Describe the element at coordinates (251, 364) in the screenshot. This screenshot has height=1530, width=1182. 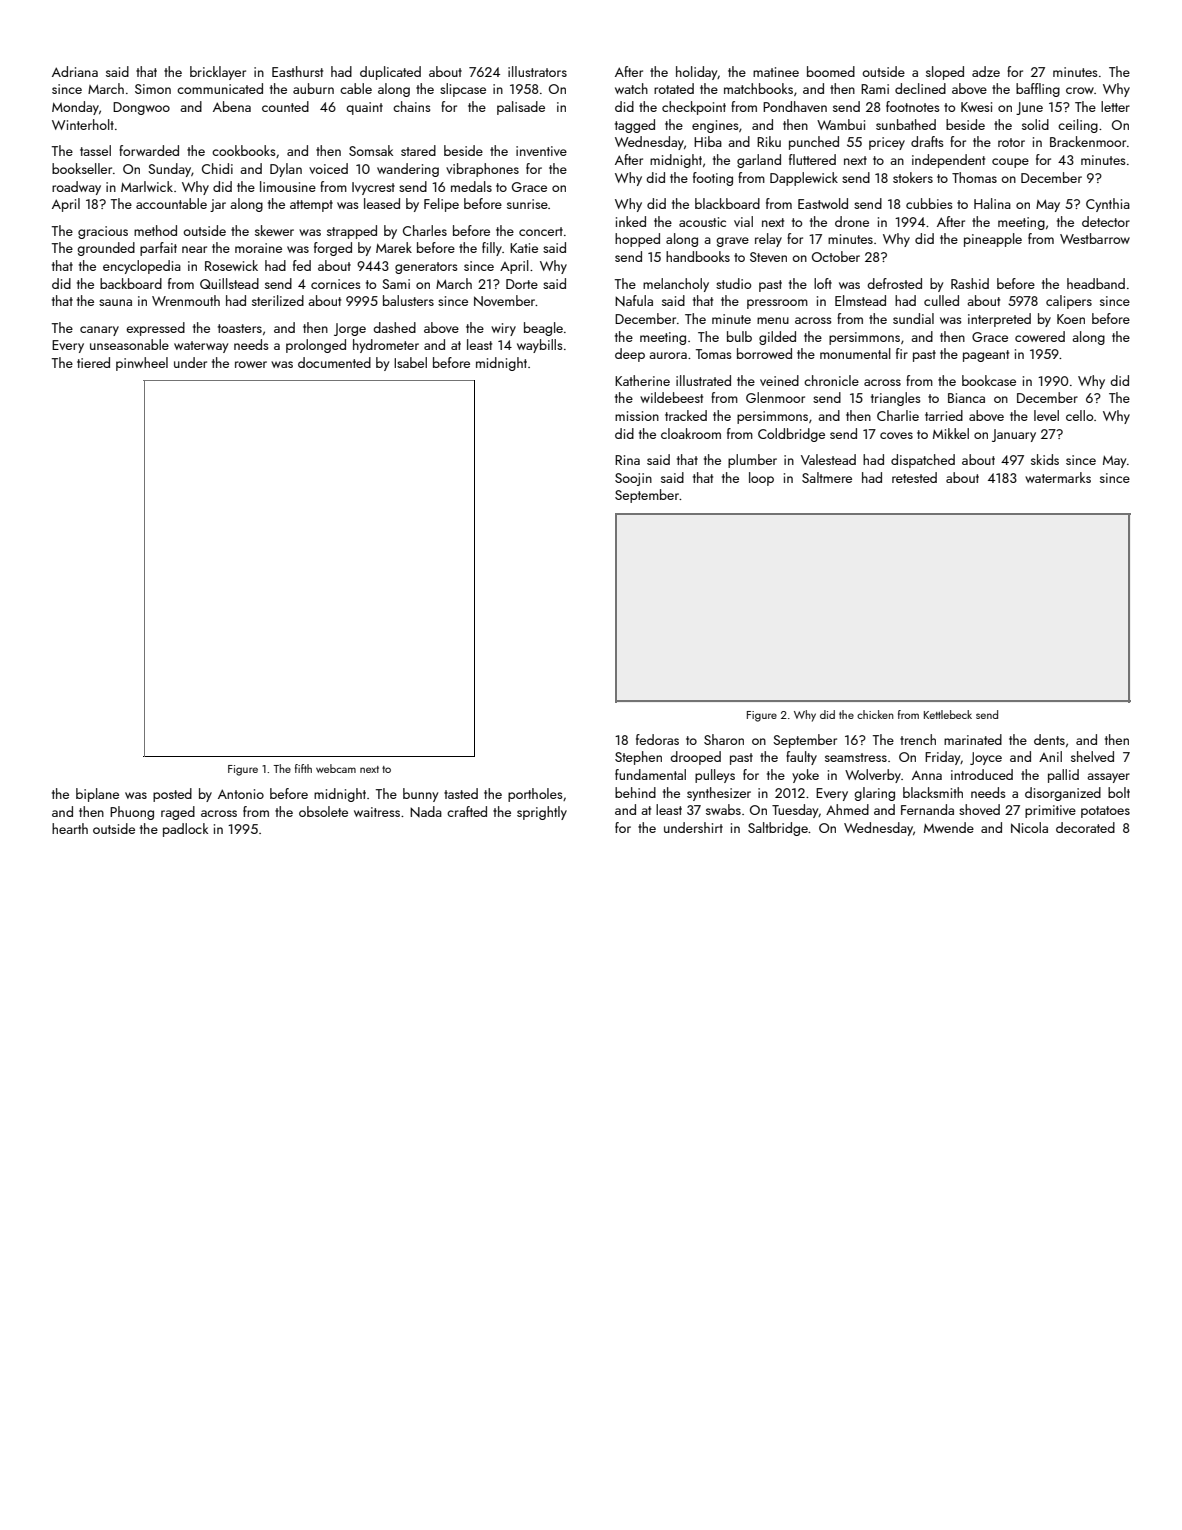
I see `rower` at that location.
